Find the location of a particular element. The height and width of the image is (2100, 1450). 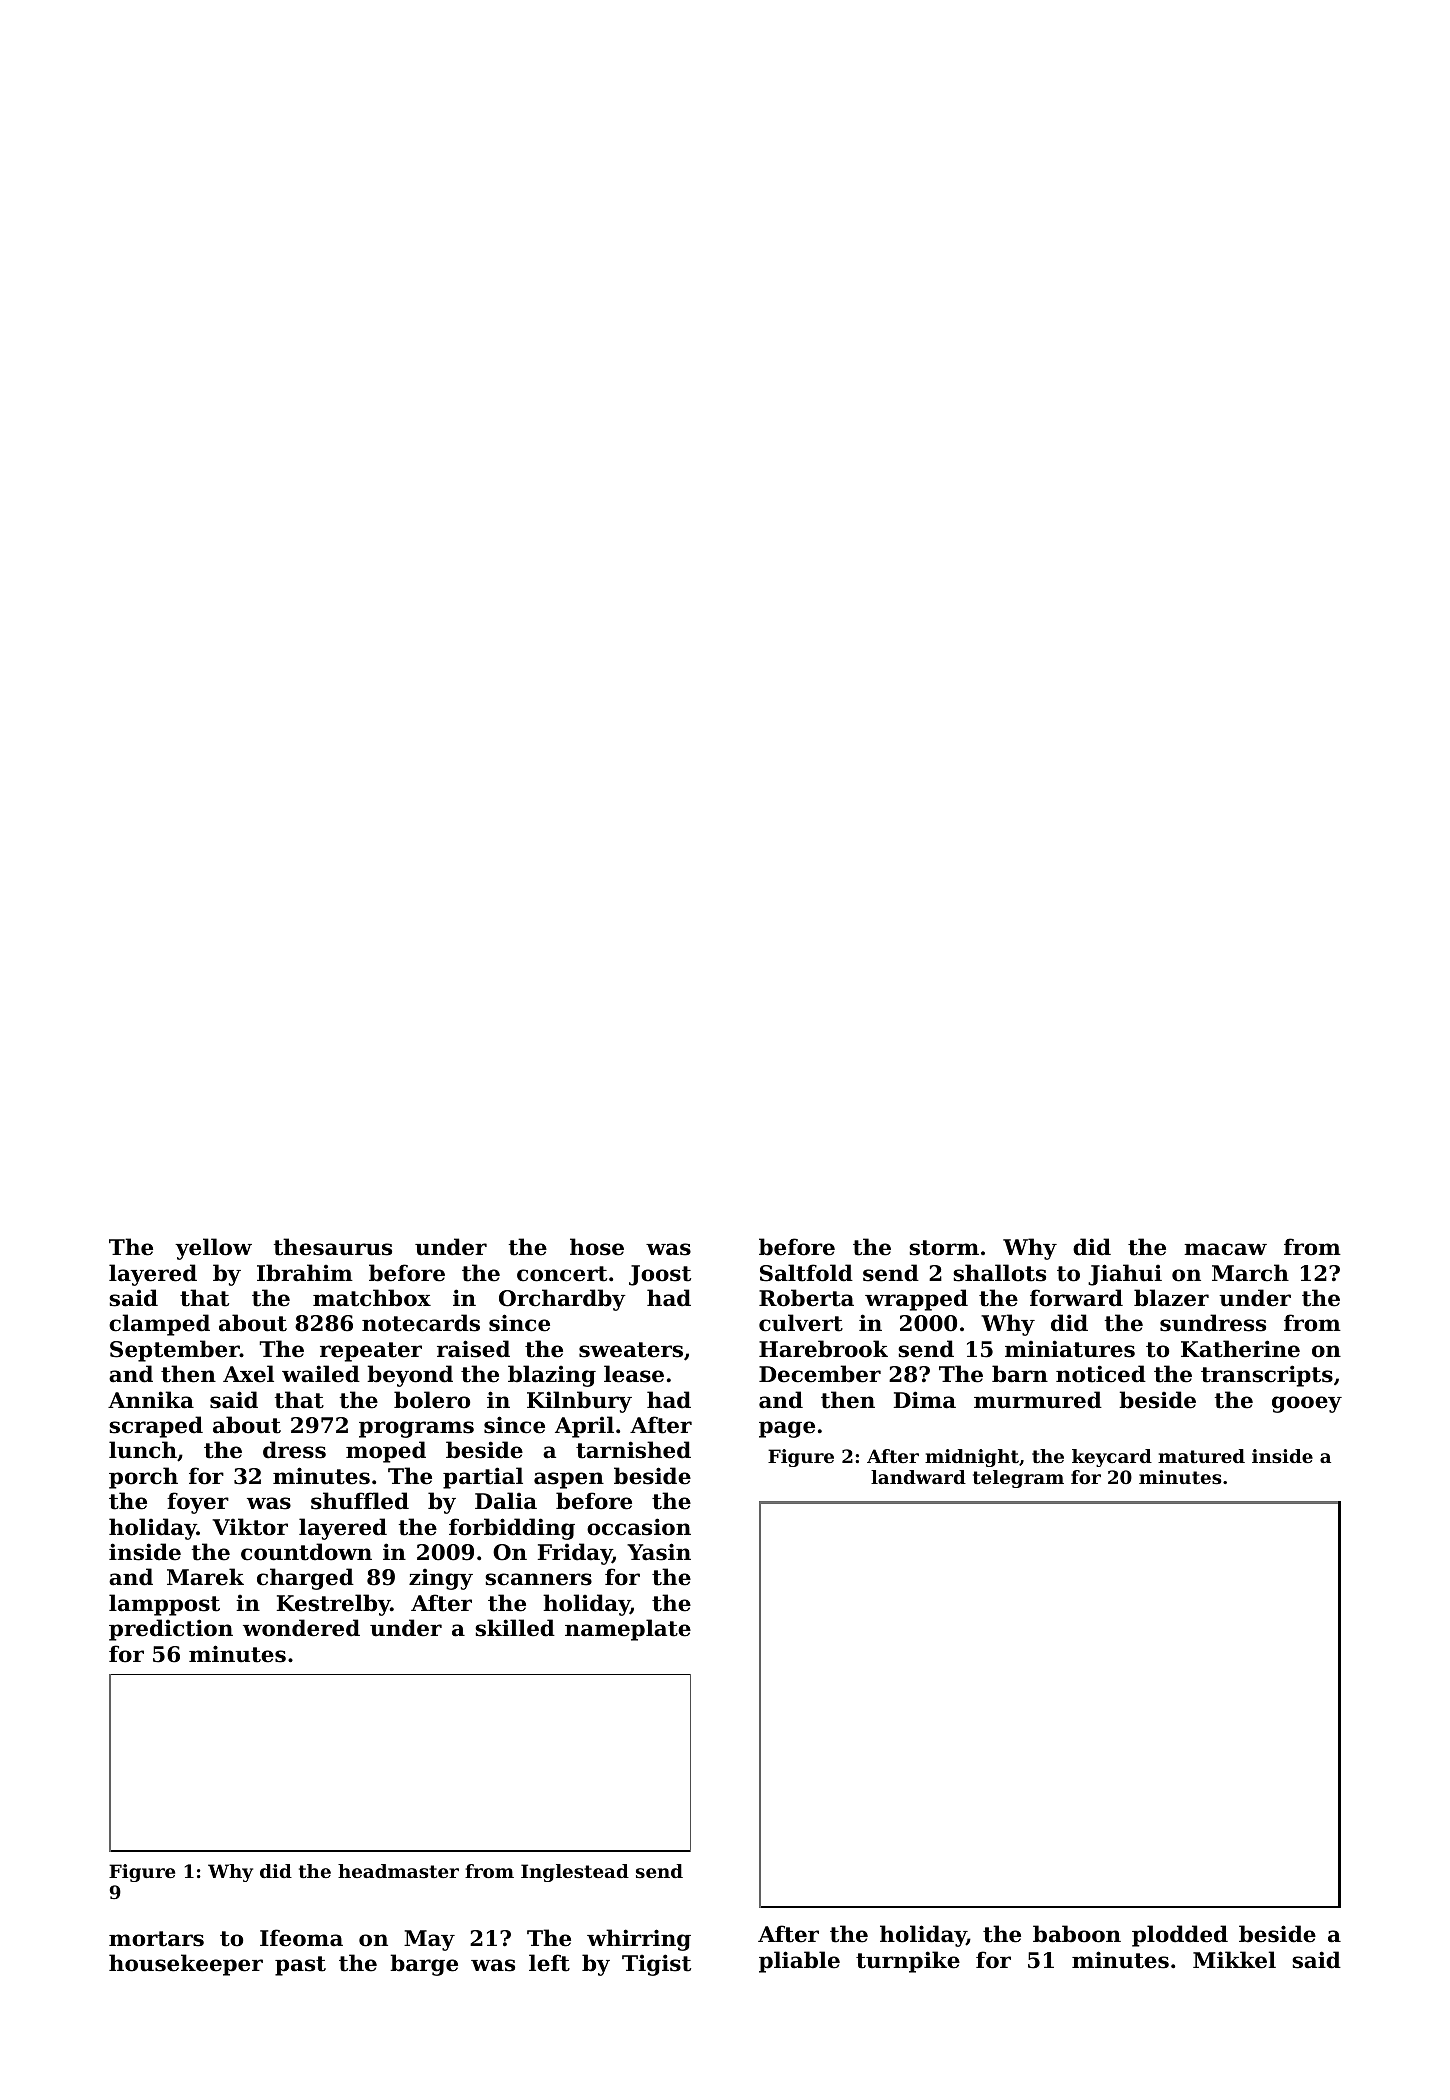

Inglestead is located at coordinates (575, 1873).
